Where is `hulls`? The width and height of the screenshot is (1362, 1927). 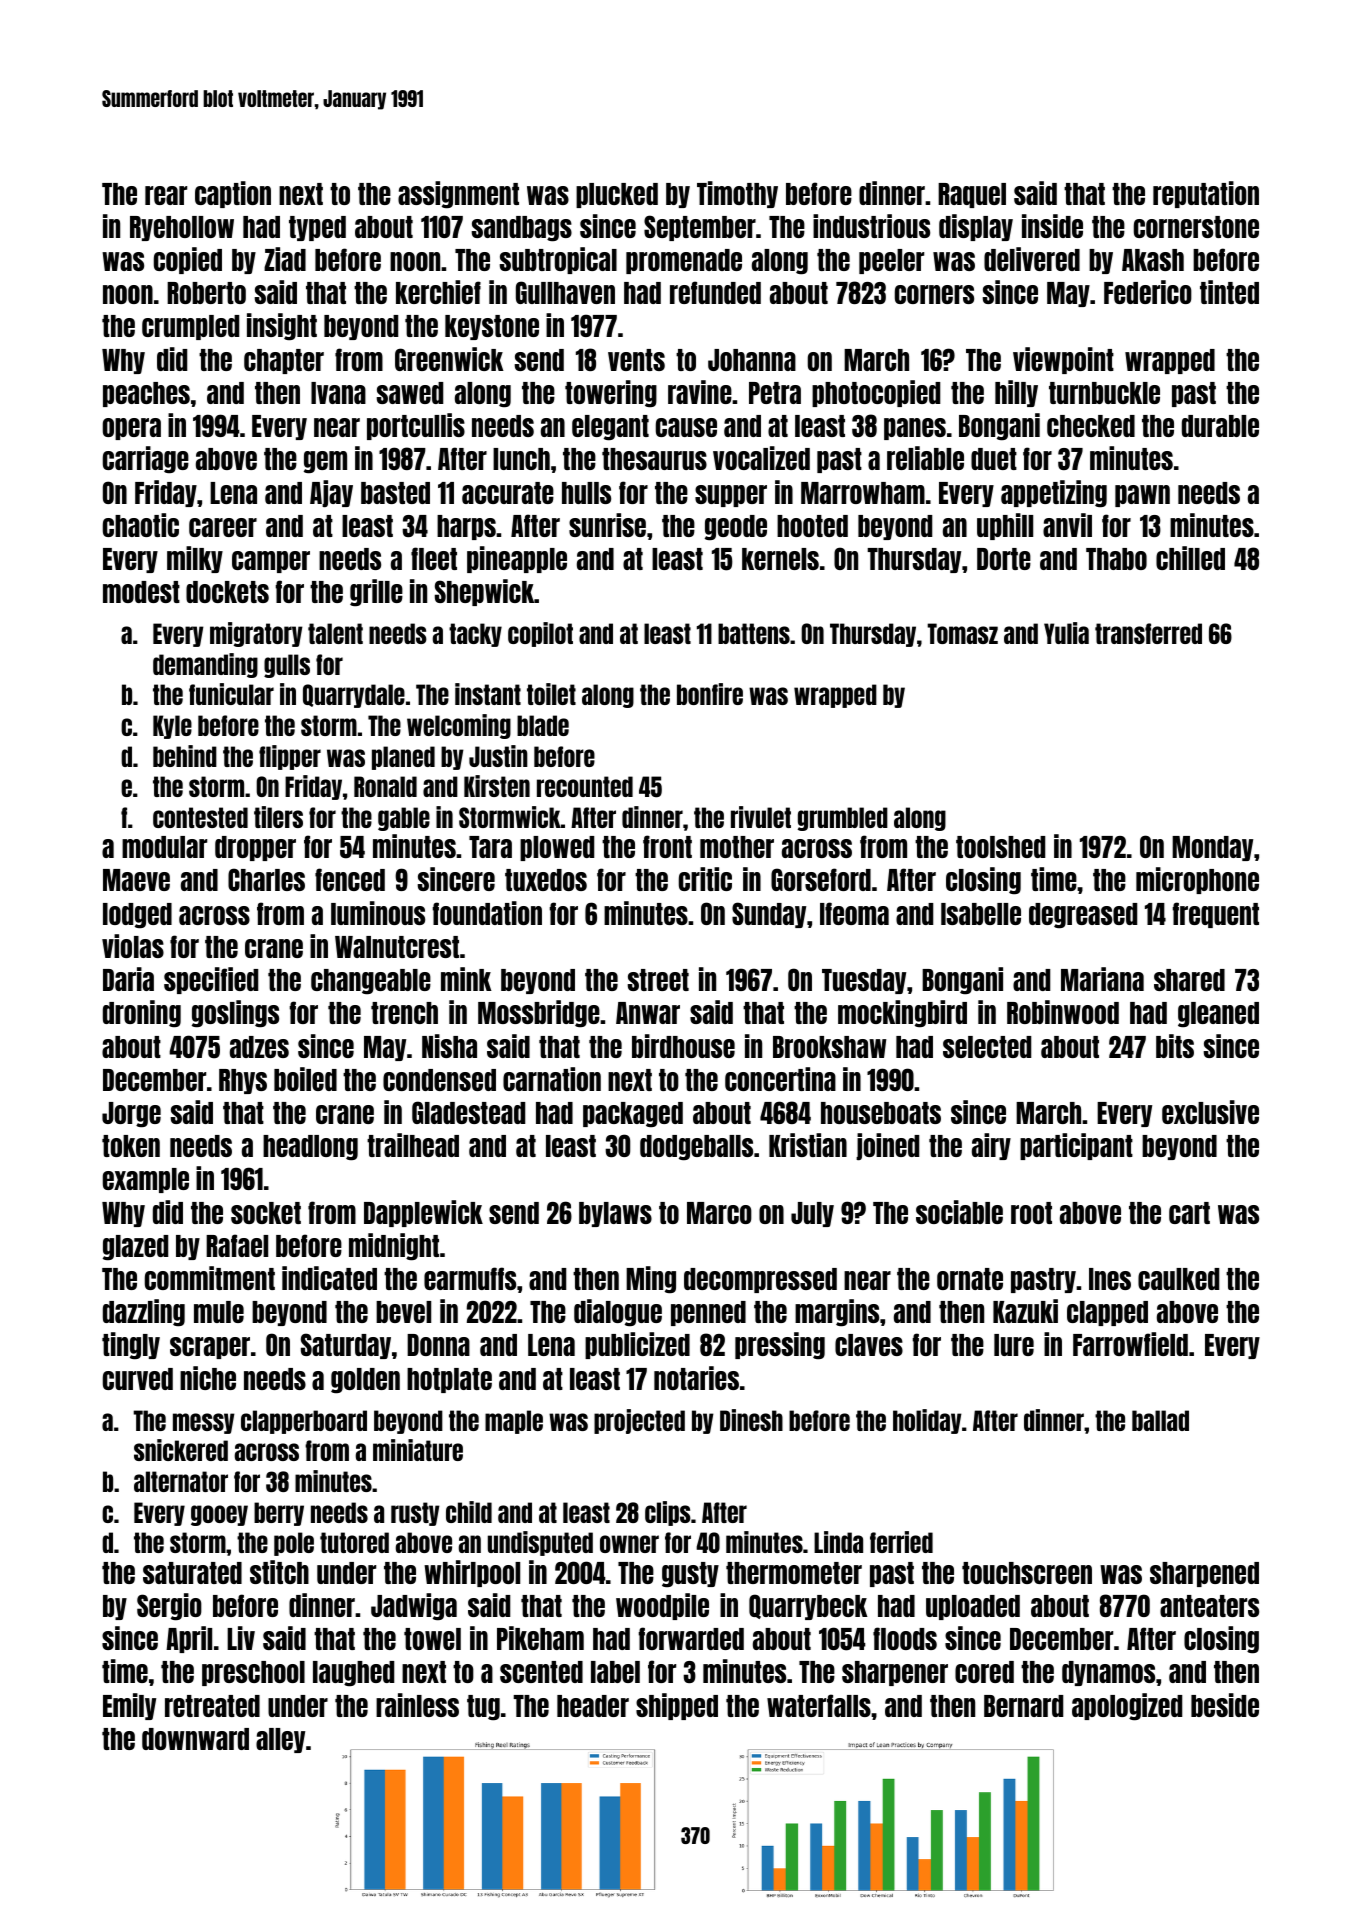
hulls is located at coordinates (586, 493).
